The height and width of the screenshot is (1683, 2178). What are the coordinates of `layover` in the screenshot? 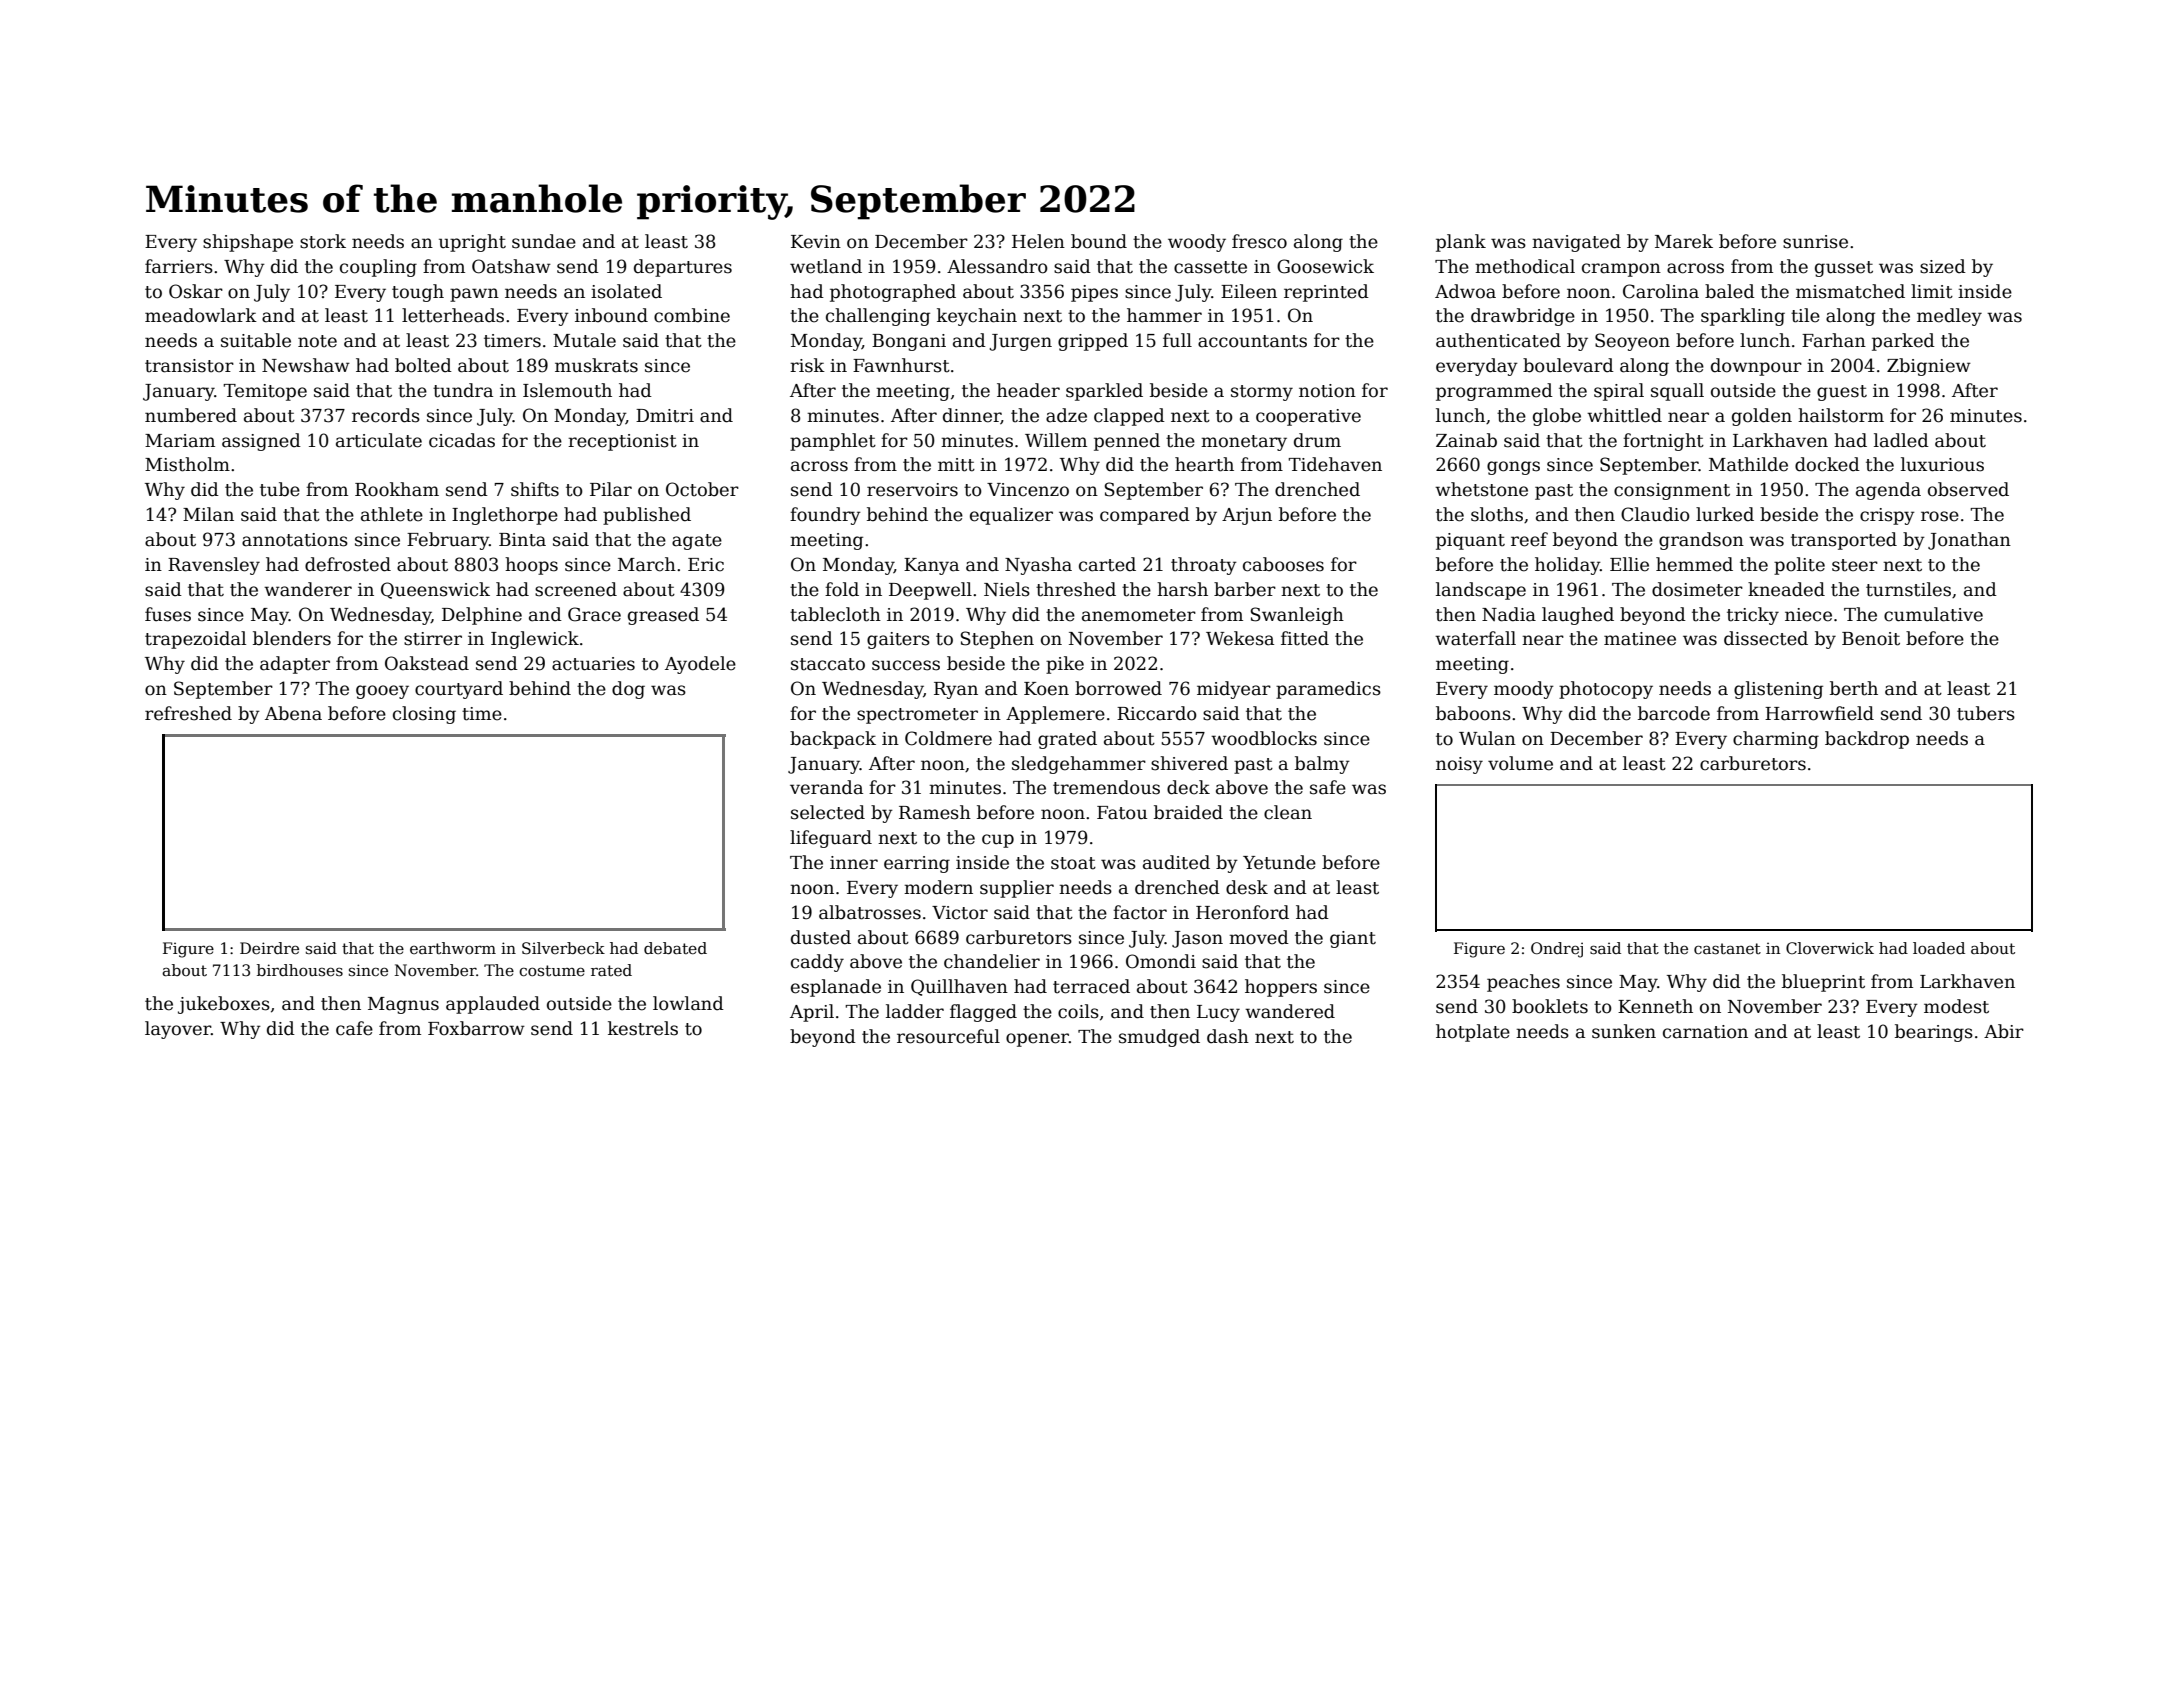 It's located at (178, 1030).
